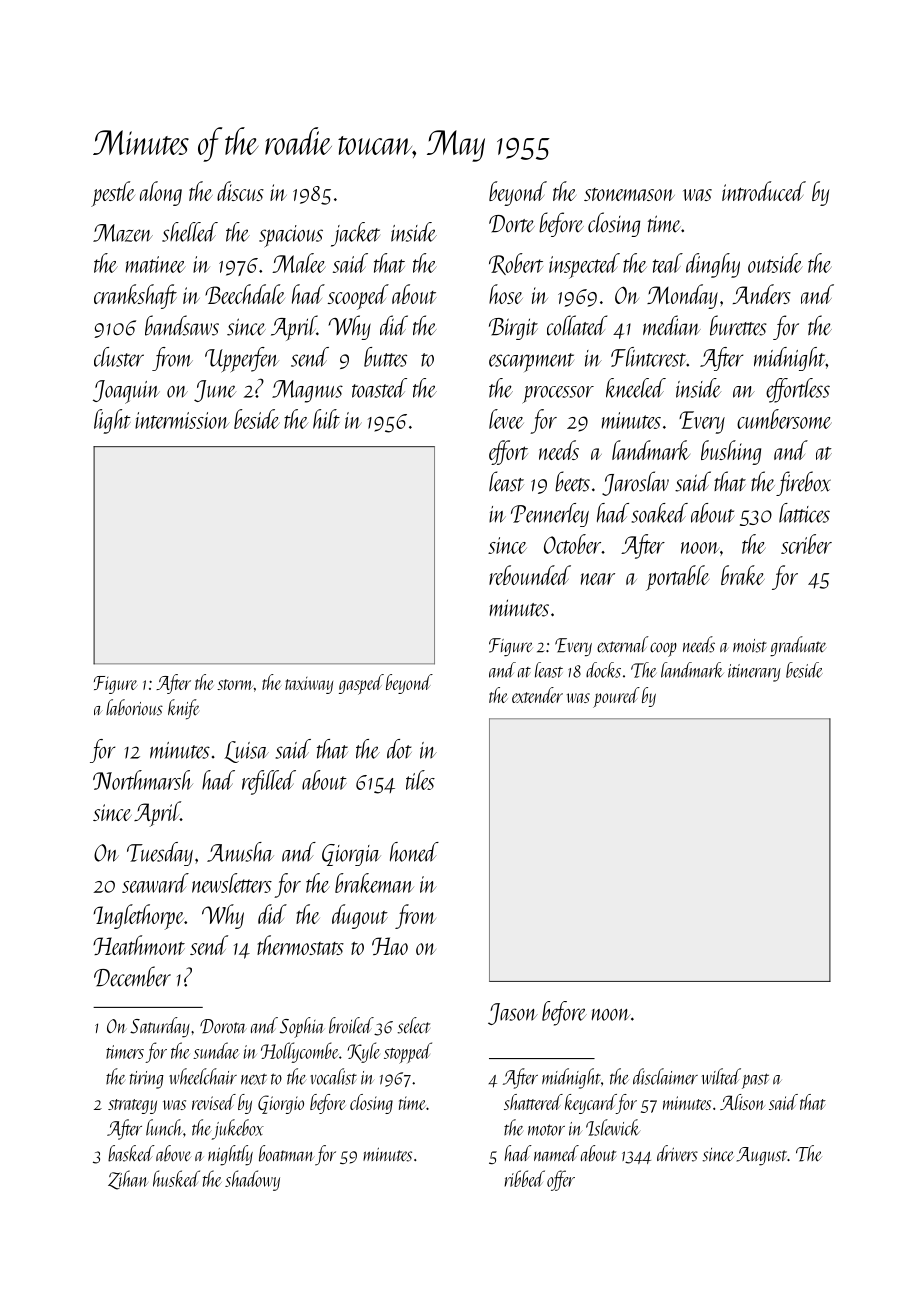 The width and height of the screenshot is (924, 1311). Describe the element at coordinates (143, 780) in the screenshot. I see `Northmarsh` at that location.
